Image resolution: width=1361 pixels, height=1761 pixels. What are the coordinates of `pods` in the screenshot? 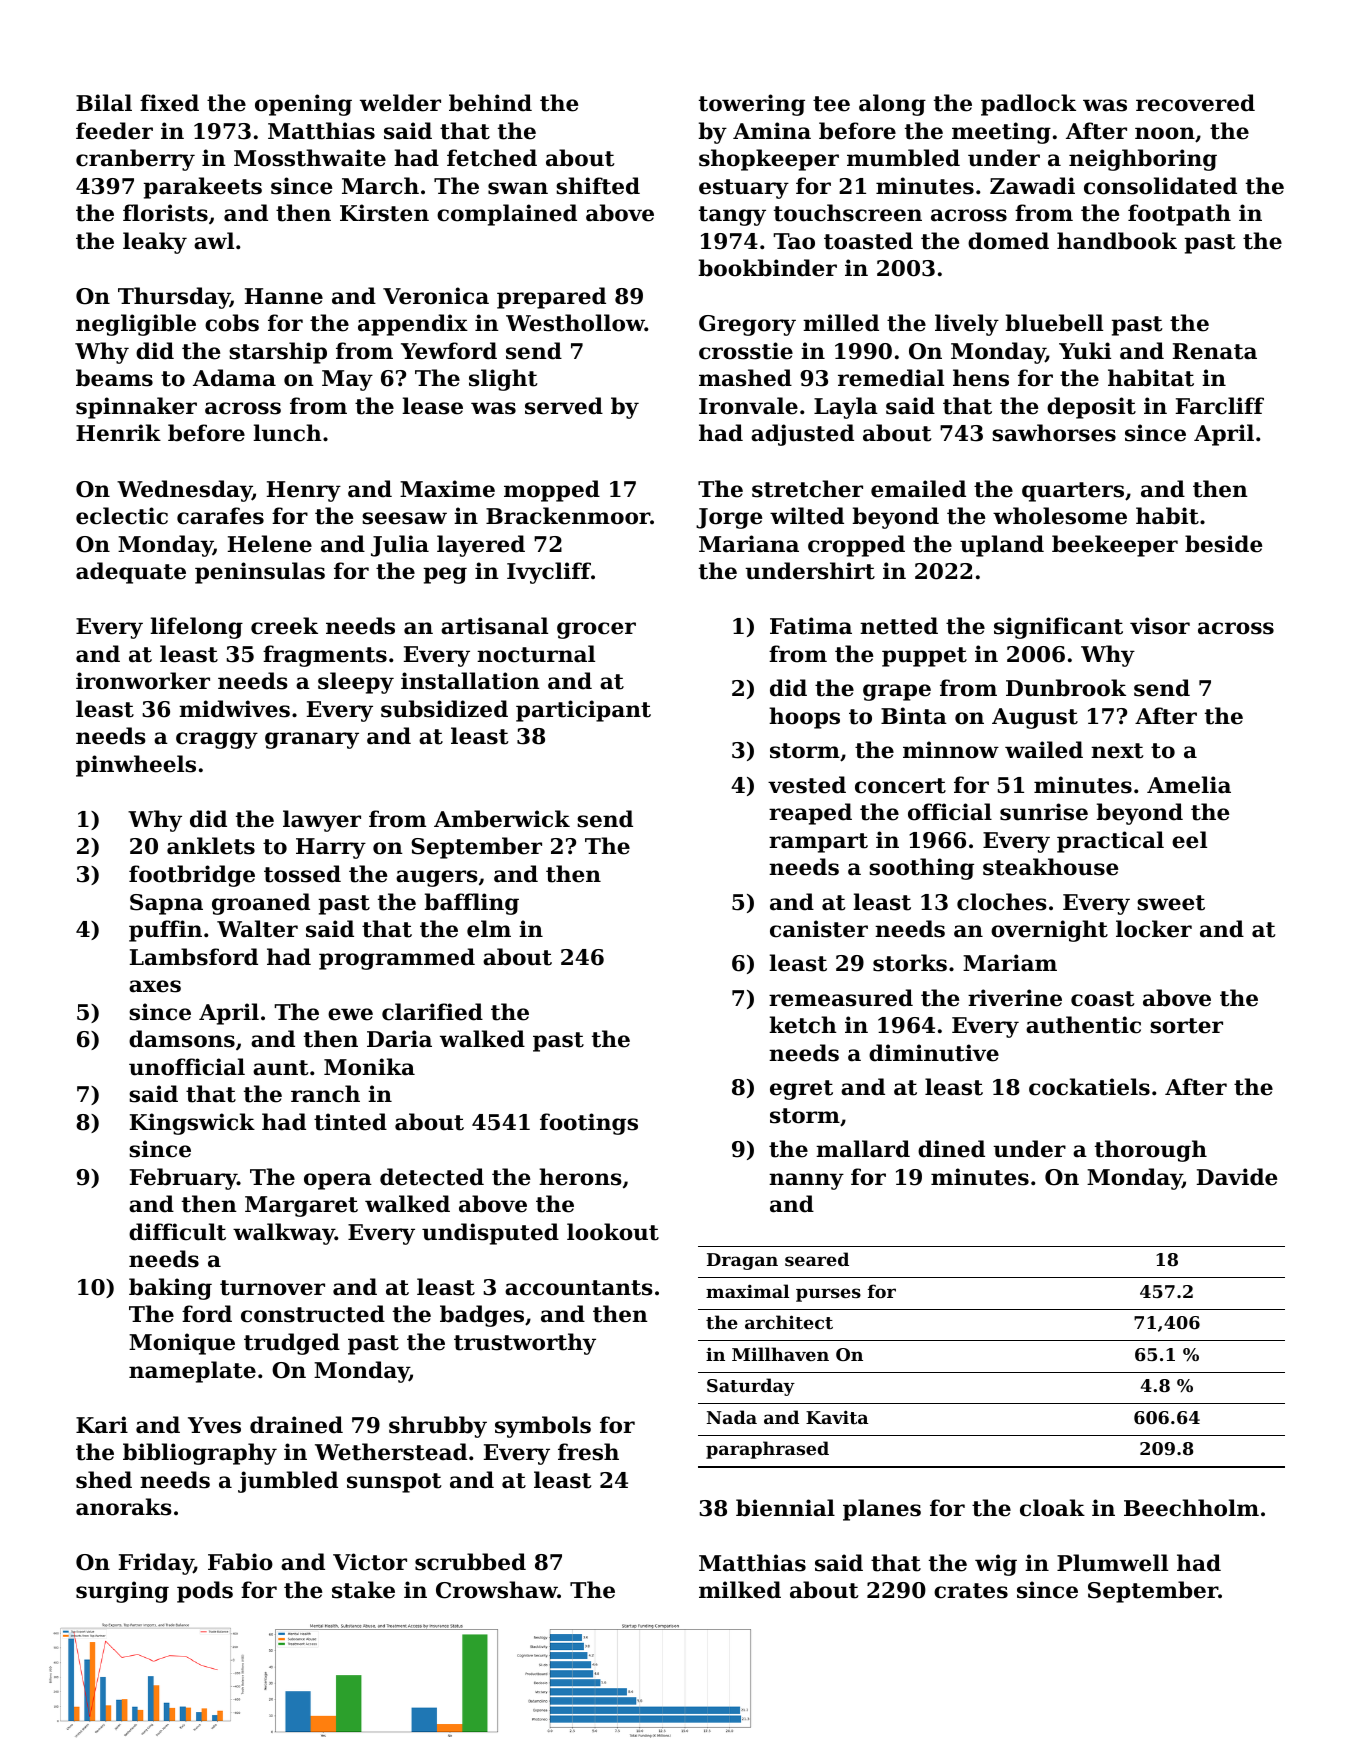 It's located at (205, 1592).
